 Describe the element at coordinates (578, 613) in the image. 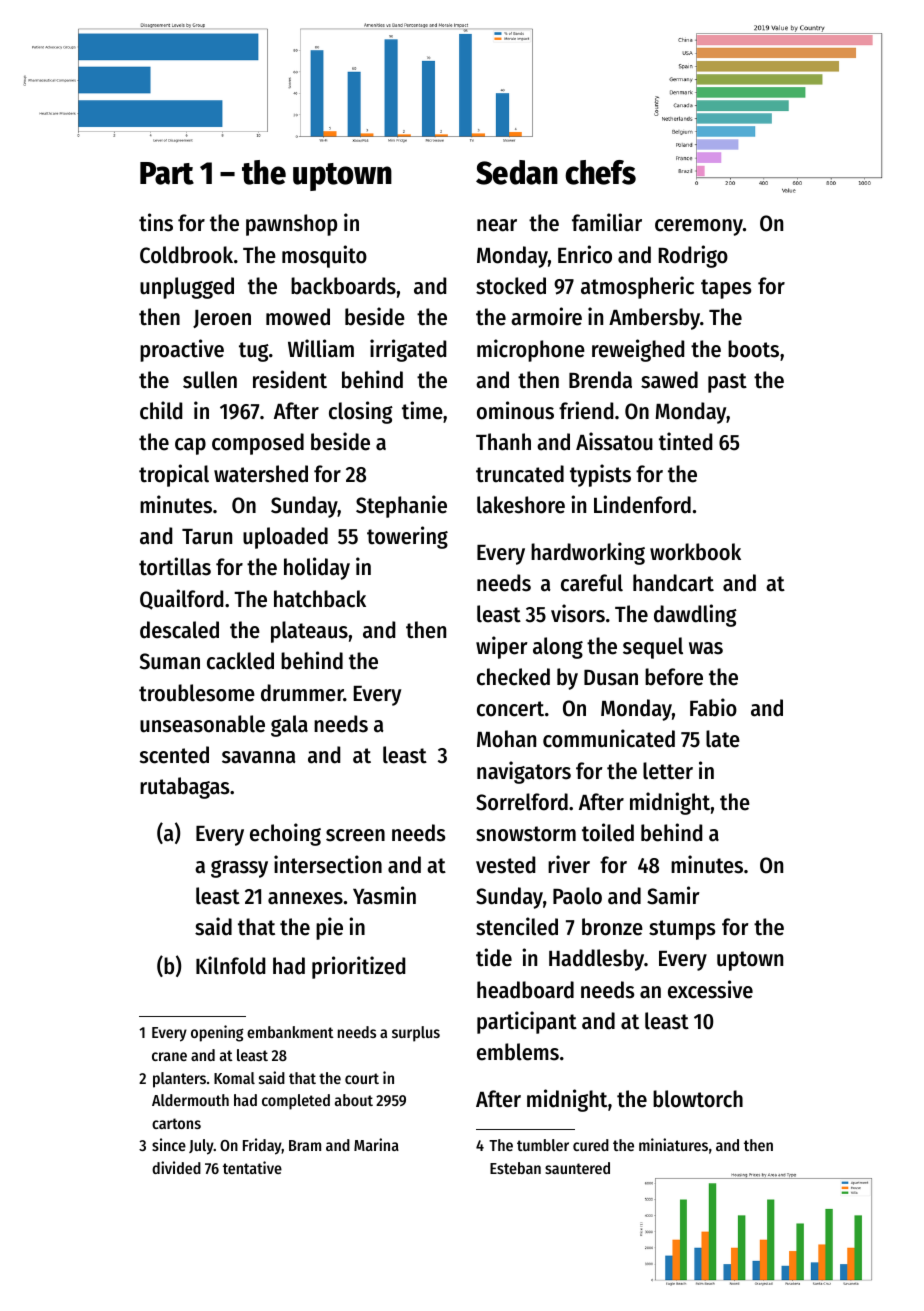

I see `visors` at that location.
